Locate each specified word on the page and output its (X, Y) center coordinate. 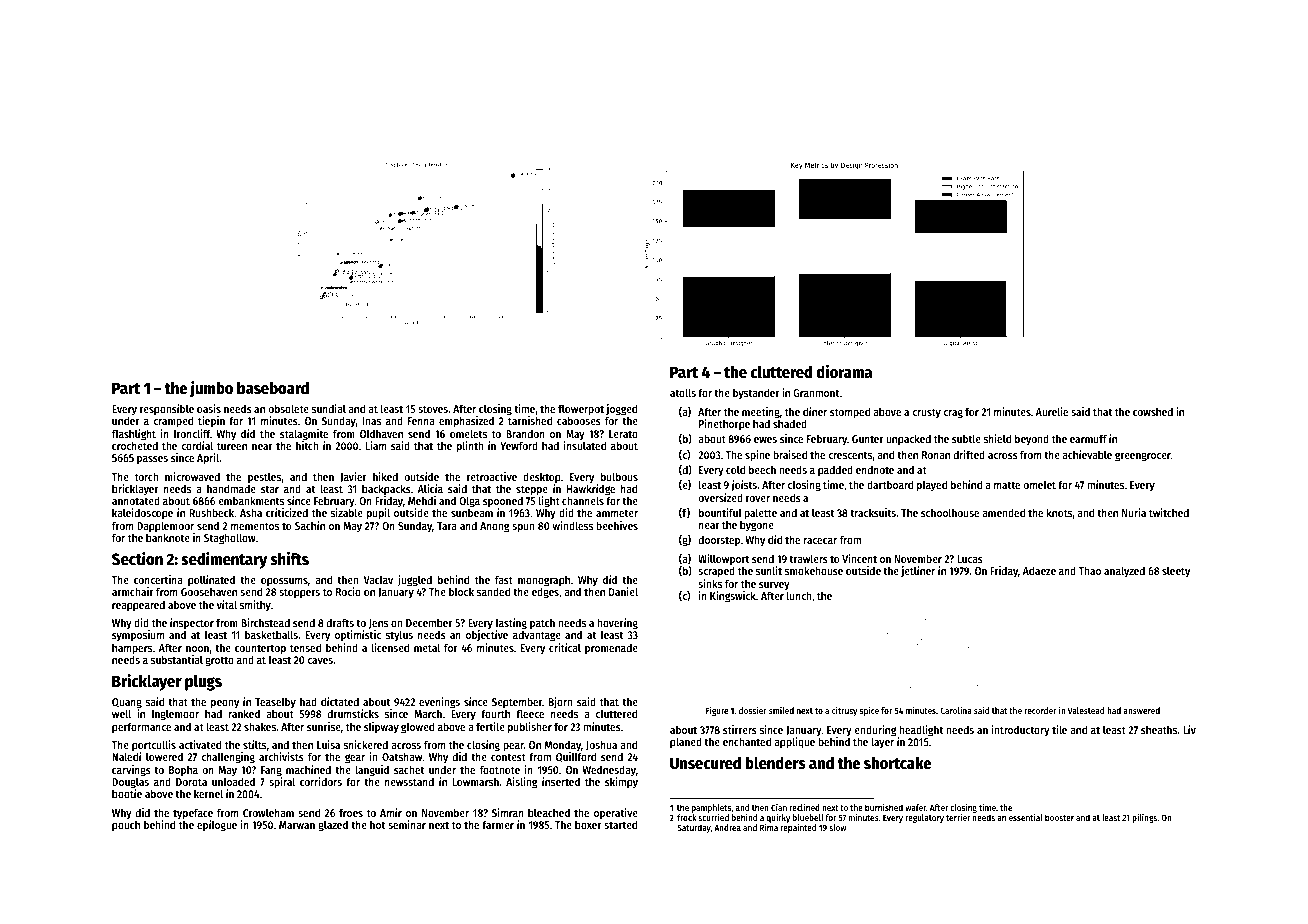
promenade (611, 649)
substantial (177, 659)
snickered (366, 744)
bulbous (619, 476)
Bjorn (561, 703)
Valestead (1086, 710)
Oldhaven (381, 433)
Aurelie (1052, 411)
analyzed (1124, 571)
